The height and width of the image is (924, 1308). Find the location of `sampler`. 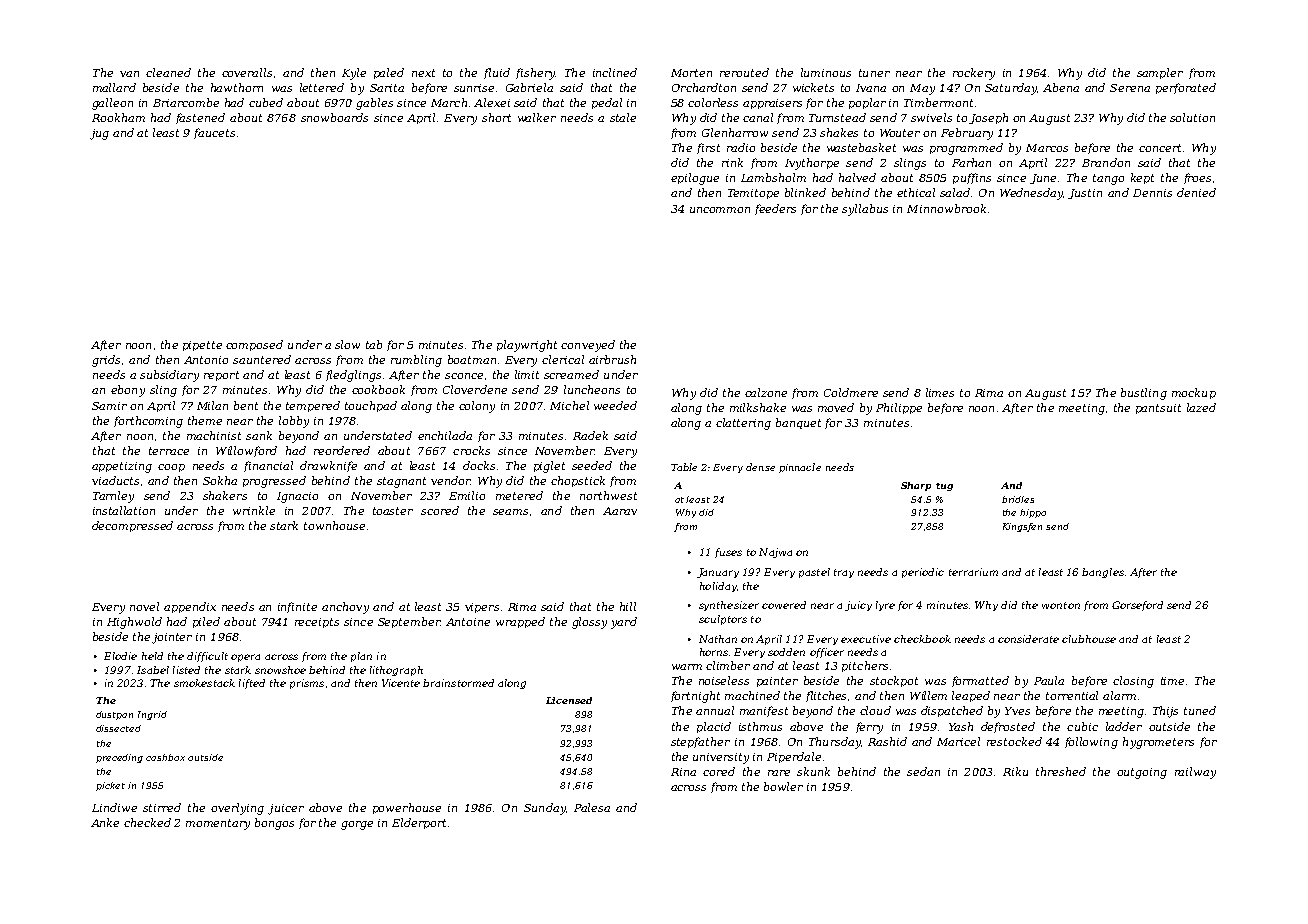

sampler is located at coordinates (1160, 73).
